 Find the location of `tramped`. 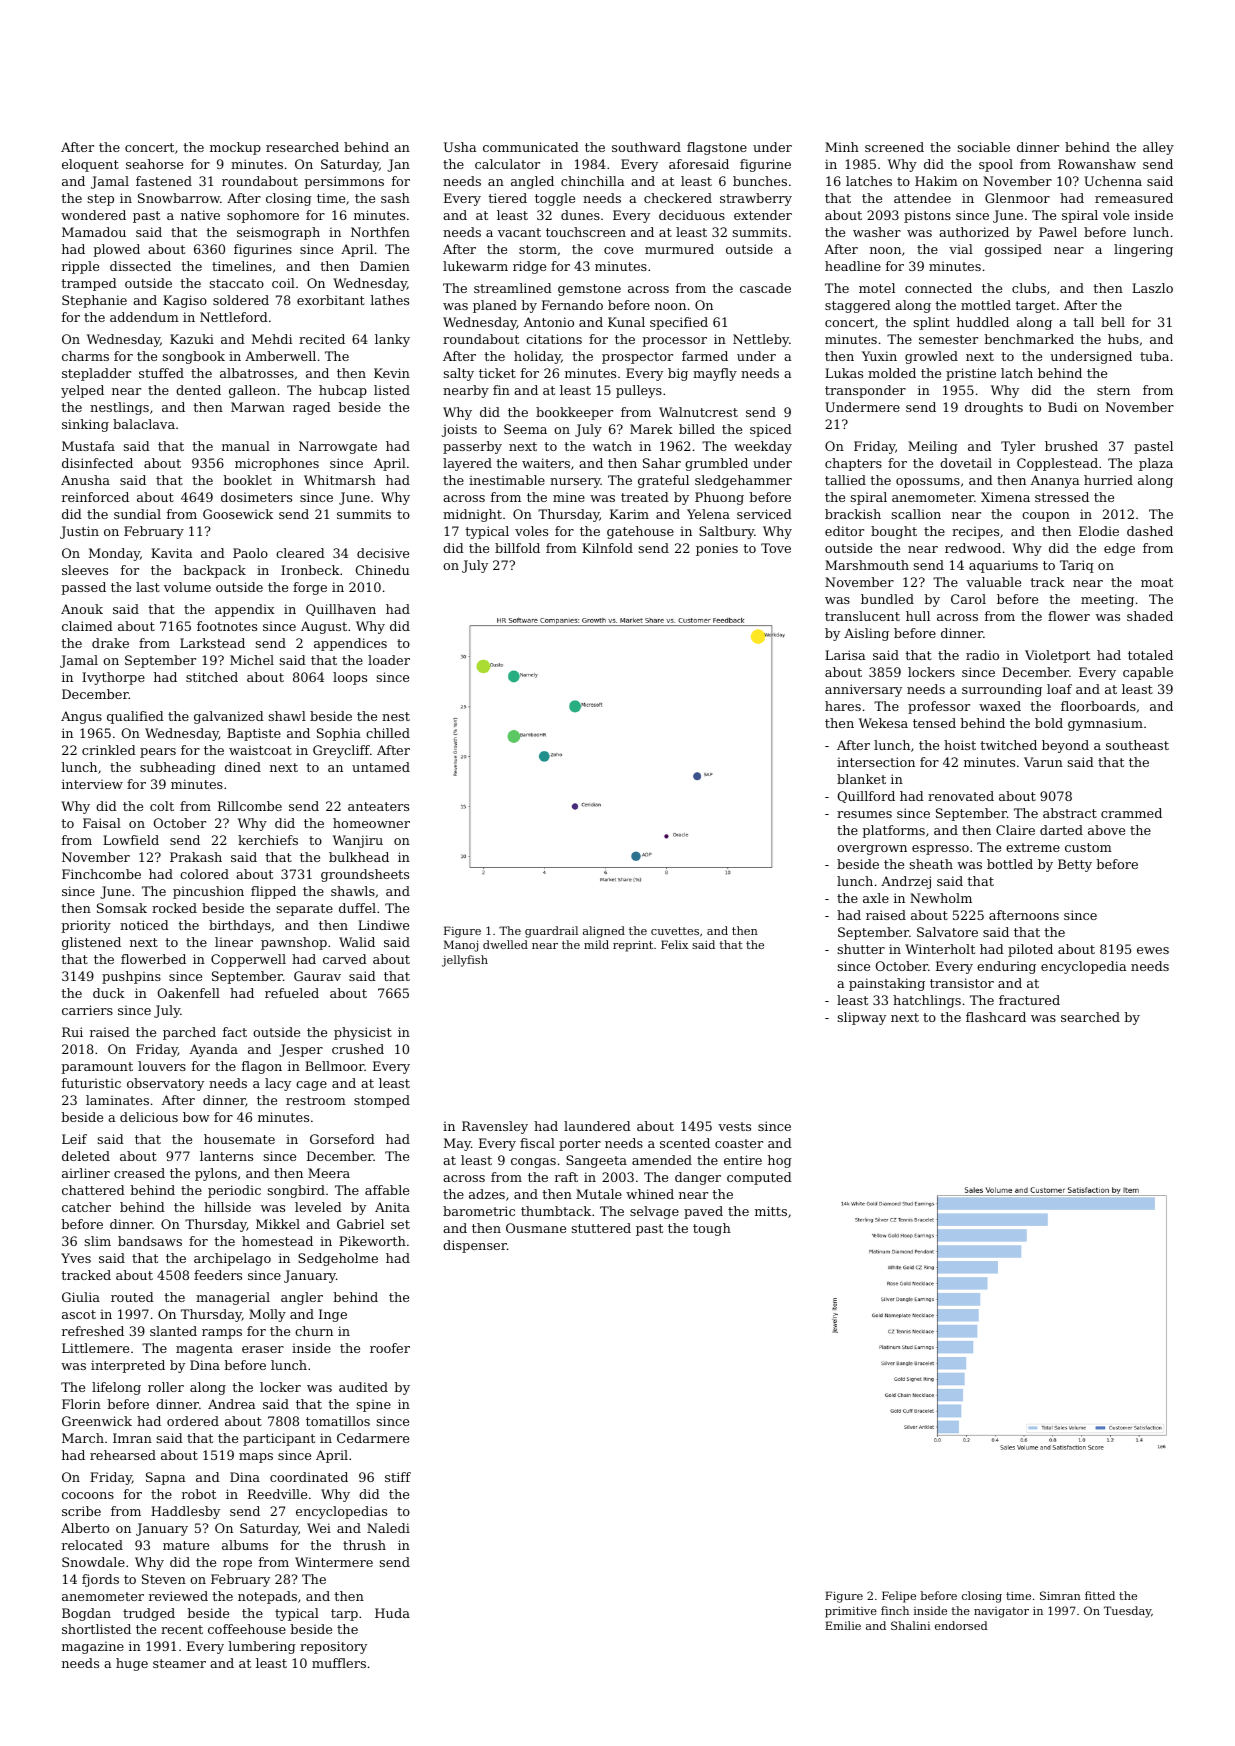

tramped is located at coordinates (89, 284).
